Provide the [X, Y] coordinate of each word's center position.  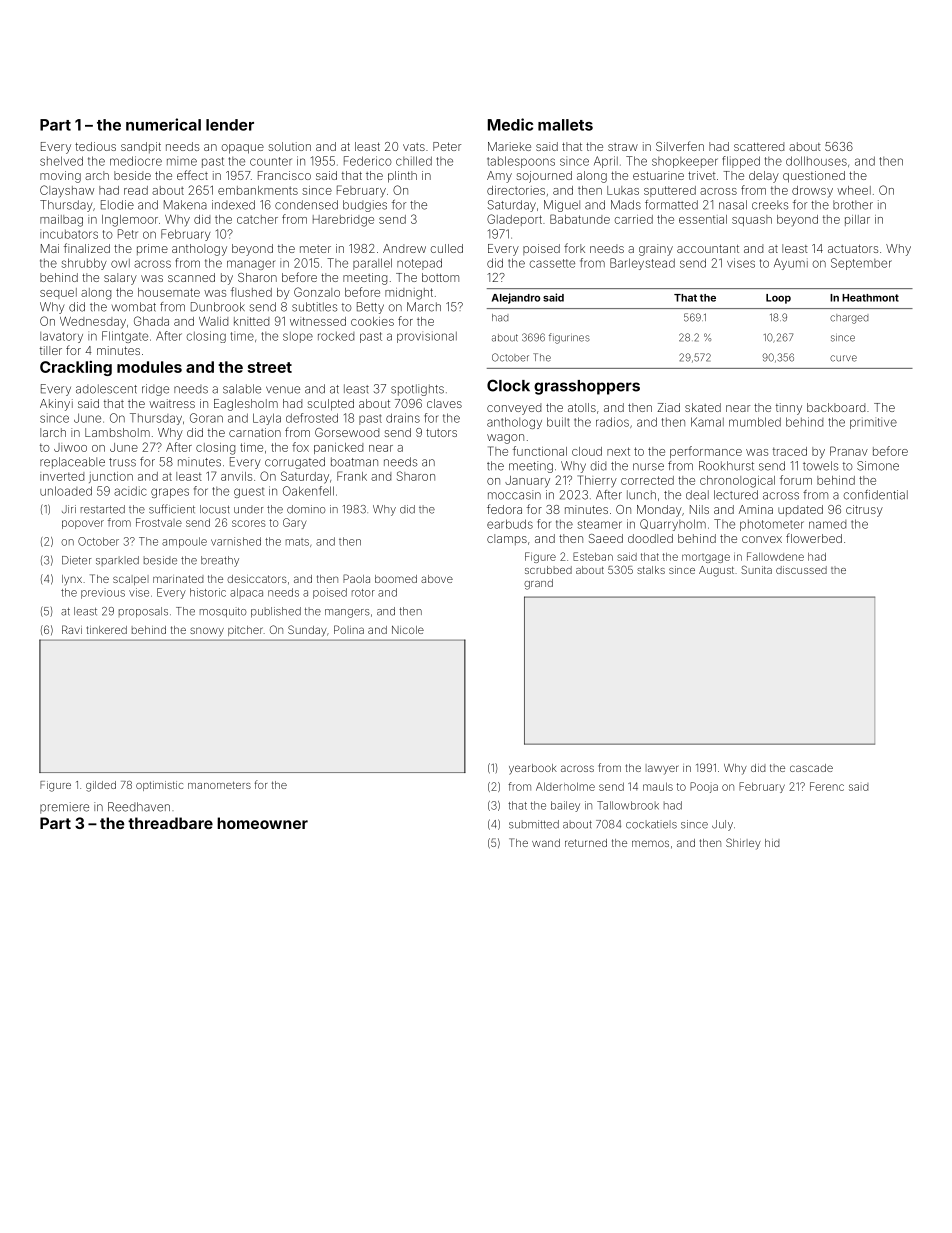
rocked [336, 336]
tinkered [107, 630]
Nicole [408, 630]
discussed [801, 570]
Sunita [756, 570]
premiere [64, 808]
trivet [702, 175]
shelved [61, 161]
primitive [873, 423]
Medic [510, 124]
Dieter [77, 560]
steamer [600, 524]
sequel [58, 293]
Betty [370, 308]
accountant [708, 249]
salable [242, 389]
